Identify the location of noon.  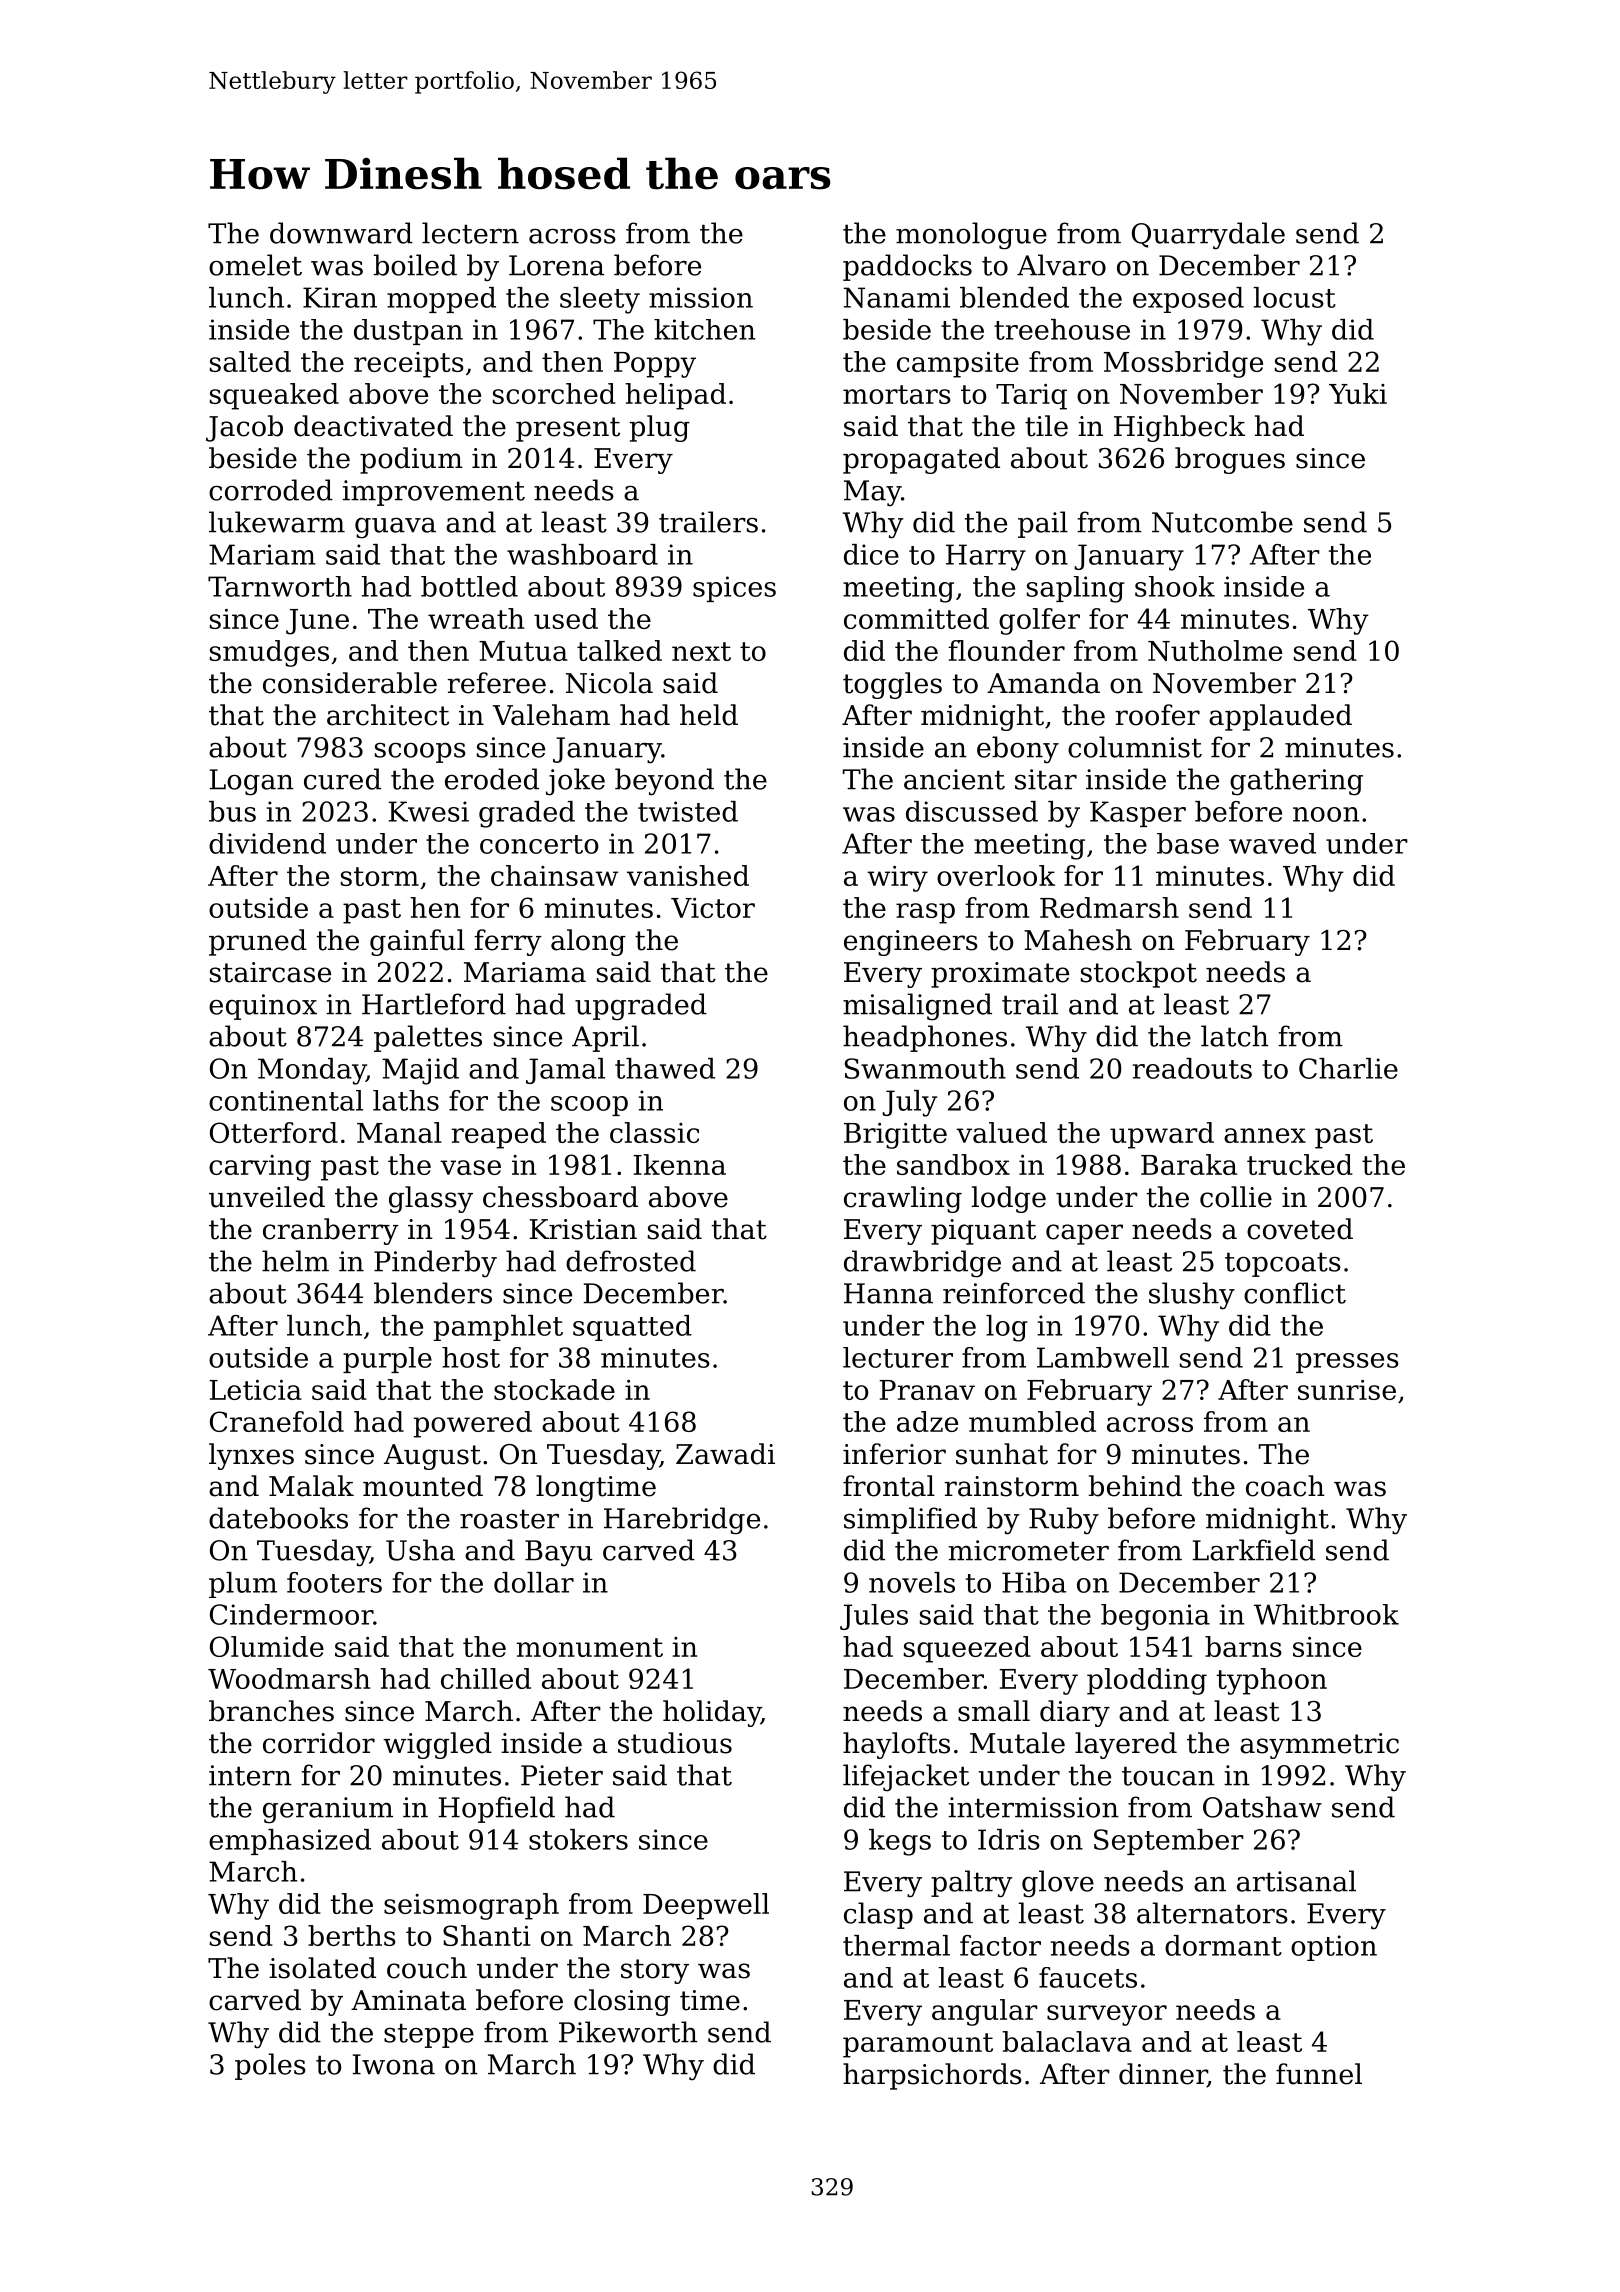
(1326, 814).
